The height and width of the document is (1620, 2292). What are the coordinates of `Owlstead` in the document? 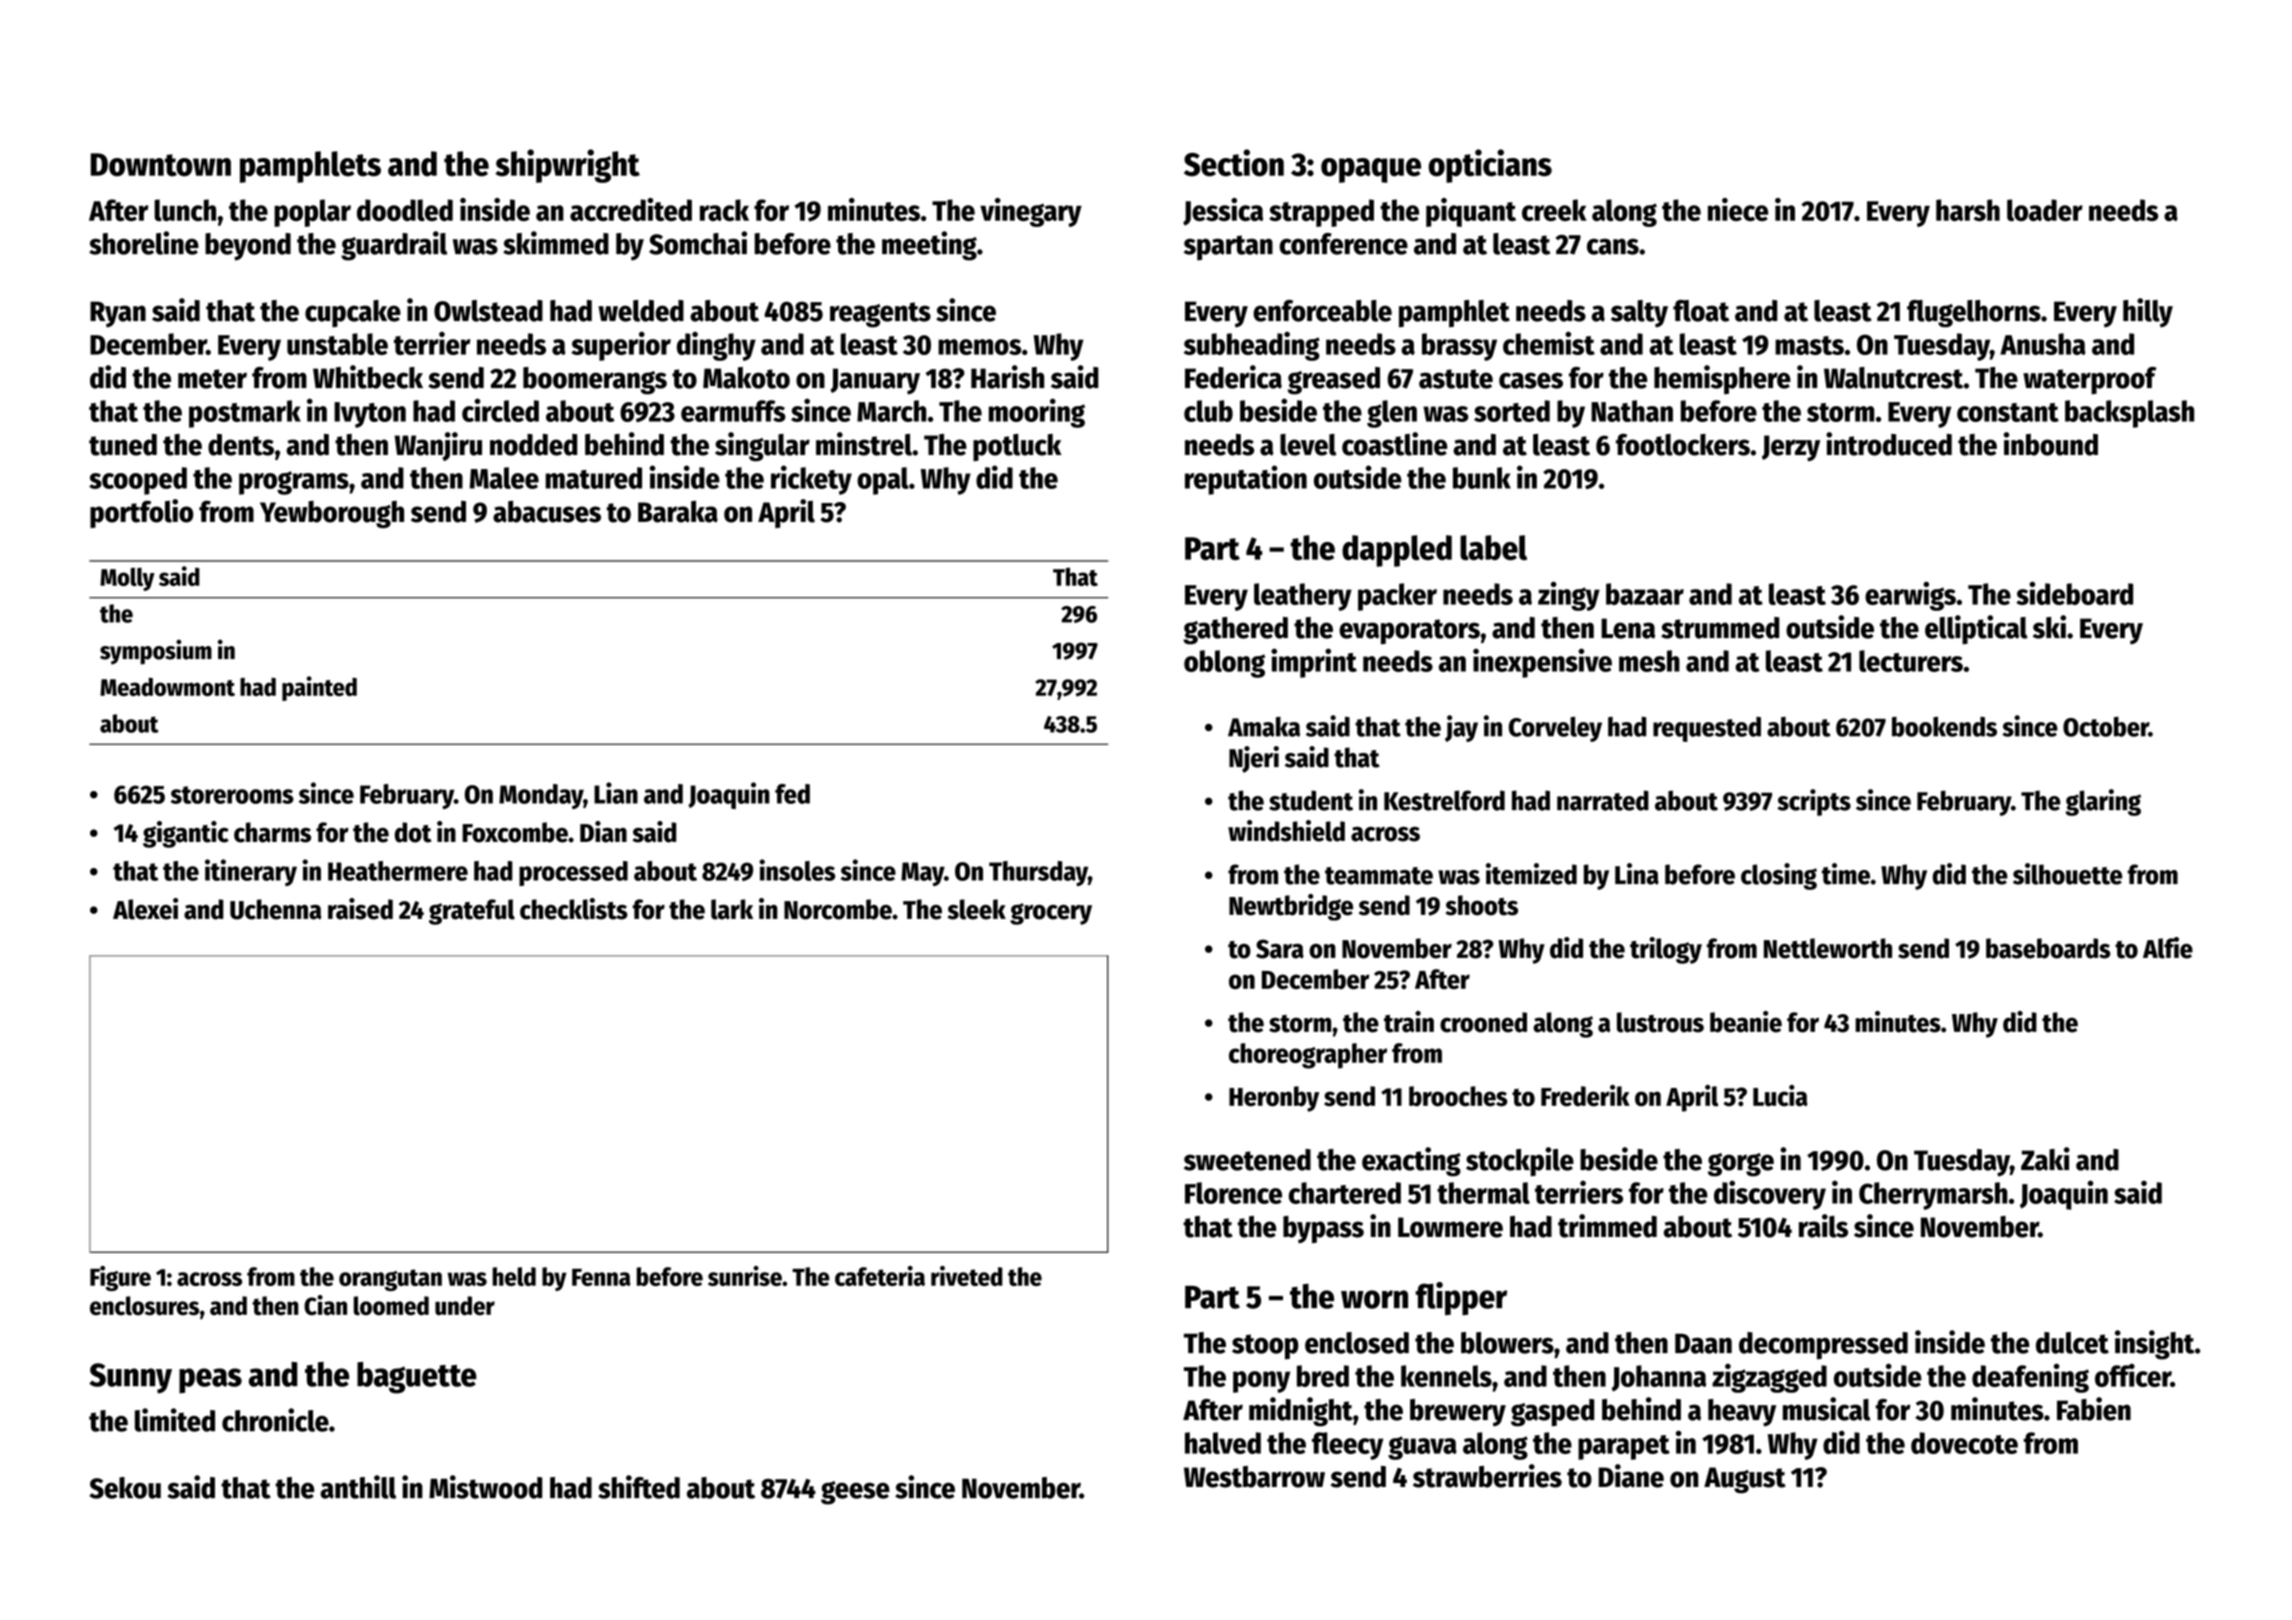 It's located at (488, 311).
